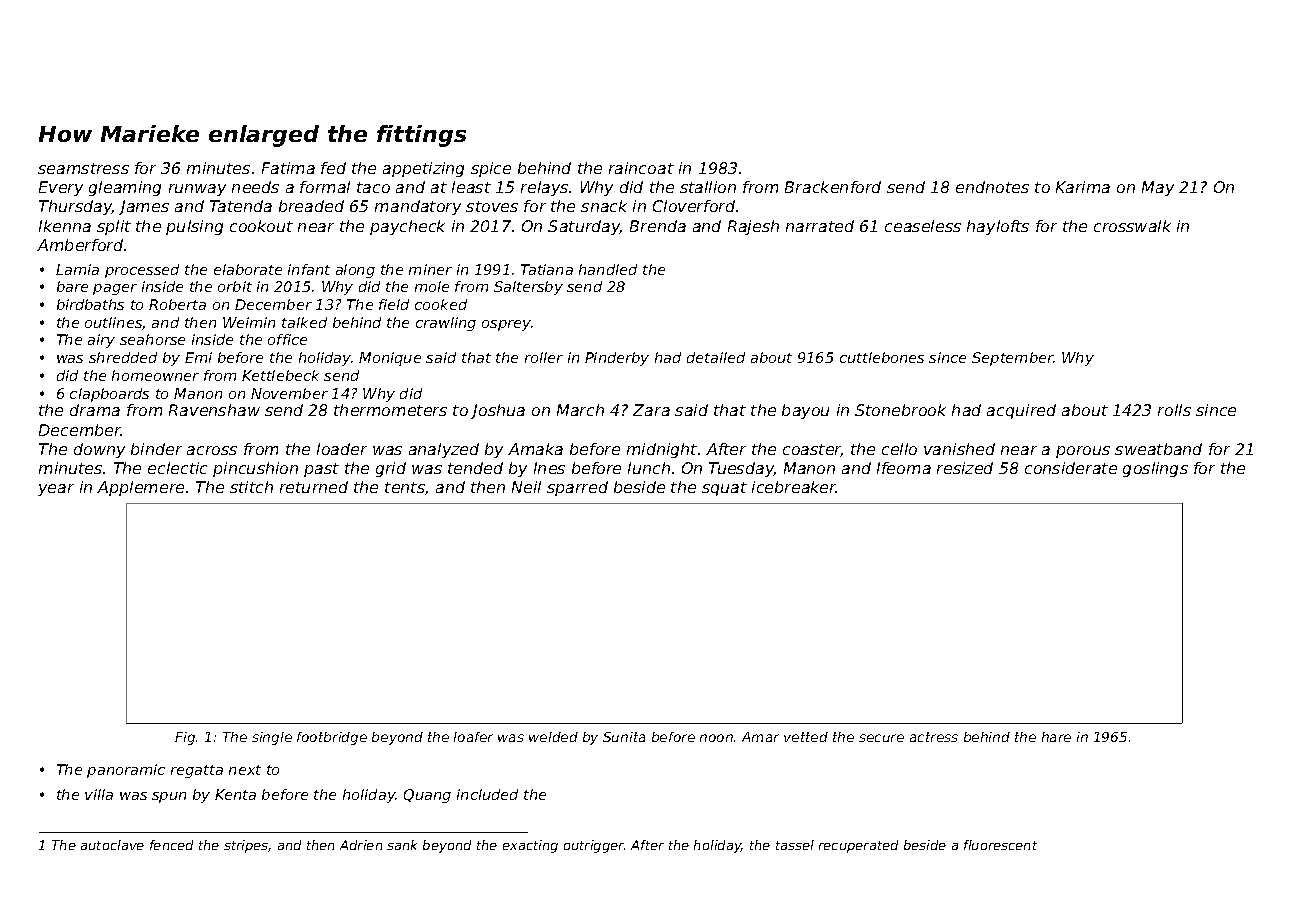 The image size is (1308, 924). I want to click on spice, so click(491, 169).
